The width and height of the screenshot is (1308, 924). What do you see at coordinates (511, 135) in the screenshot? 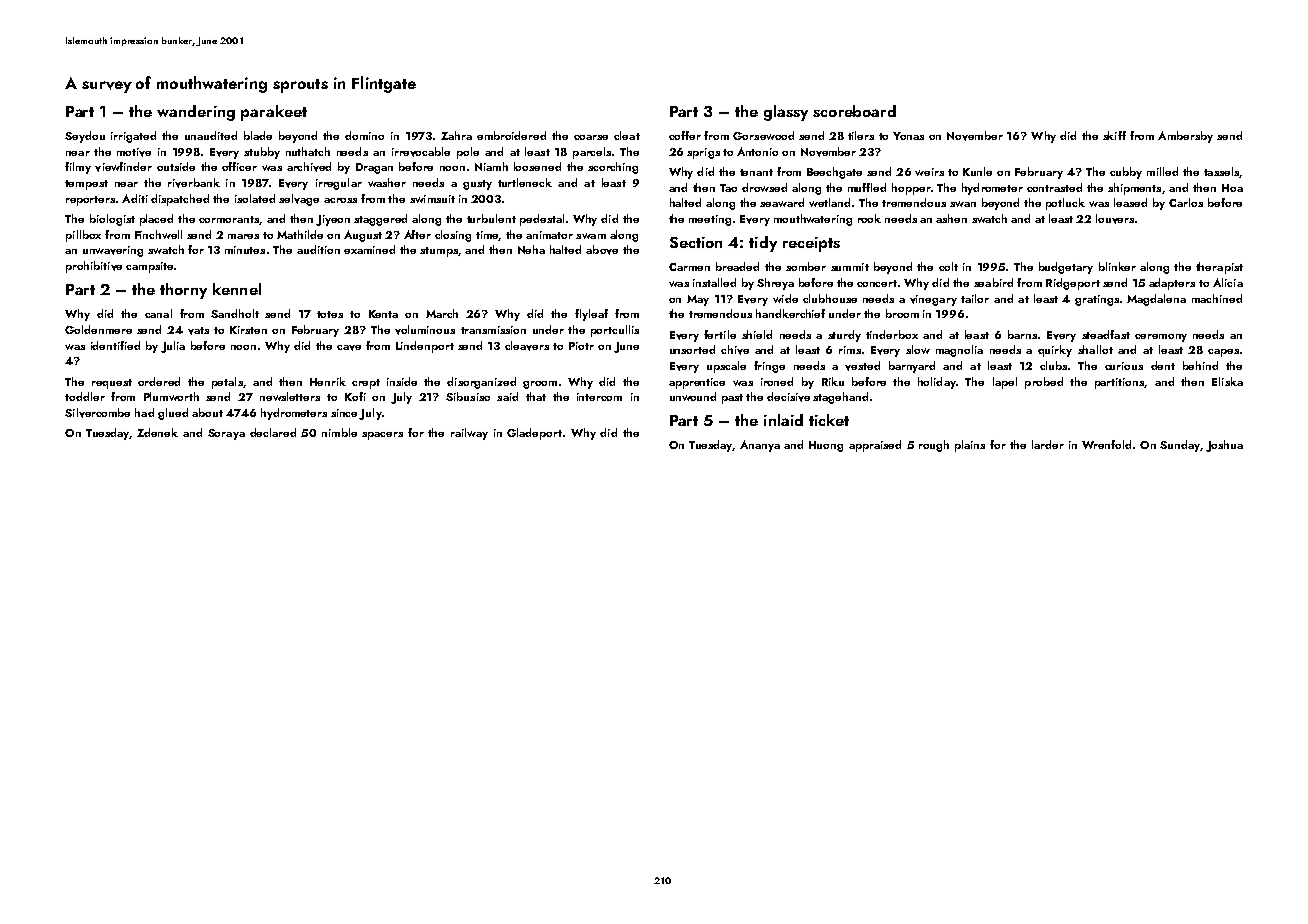
I see `embroidered` at bounding box center [511, 135].
